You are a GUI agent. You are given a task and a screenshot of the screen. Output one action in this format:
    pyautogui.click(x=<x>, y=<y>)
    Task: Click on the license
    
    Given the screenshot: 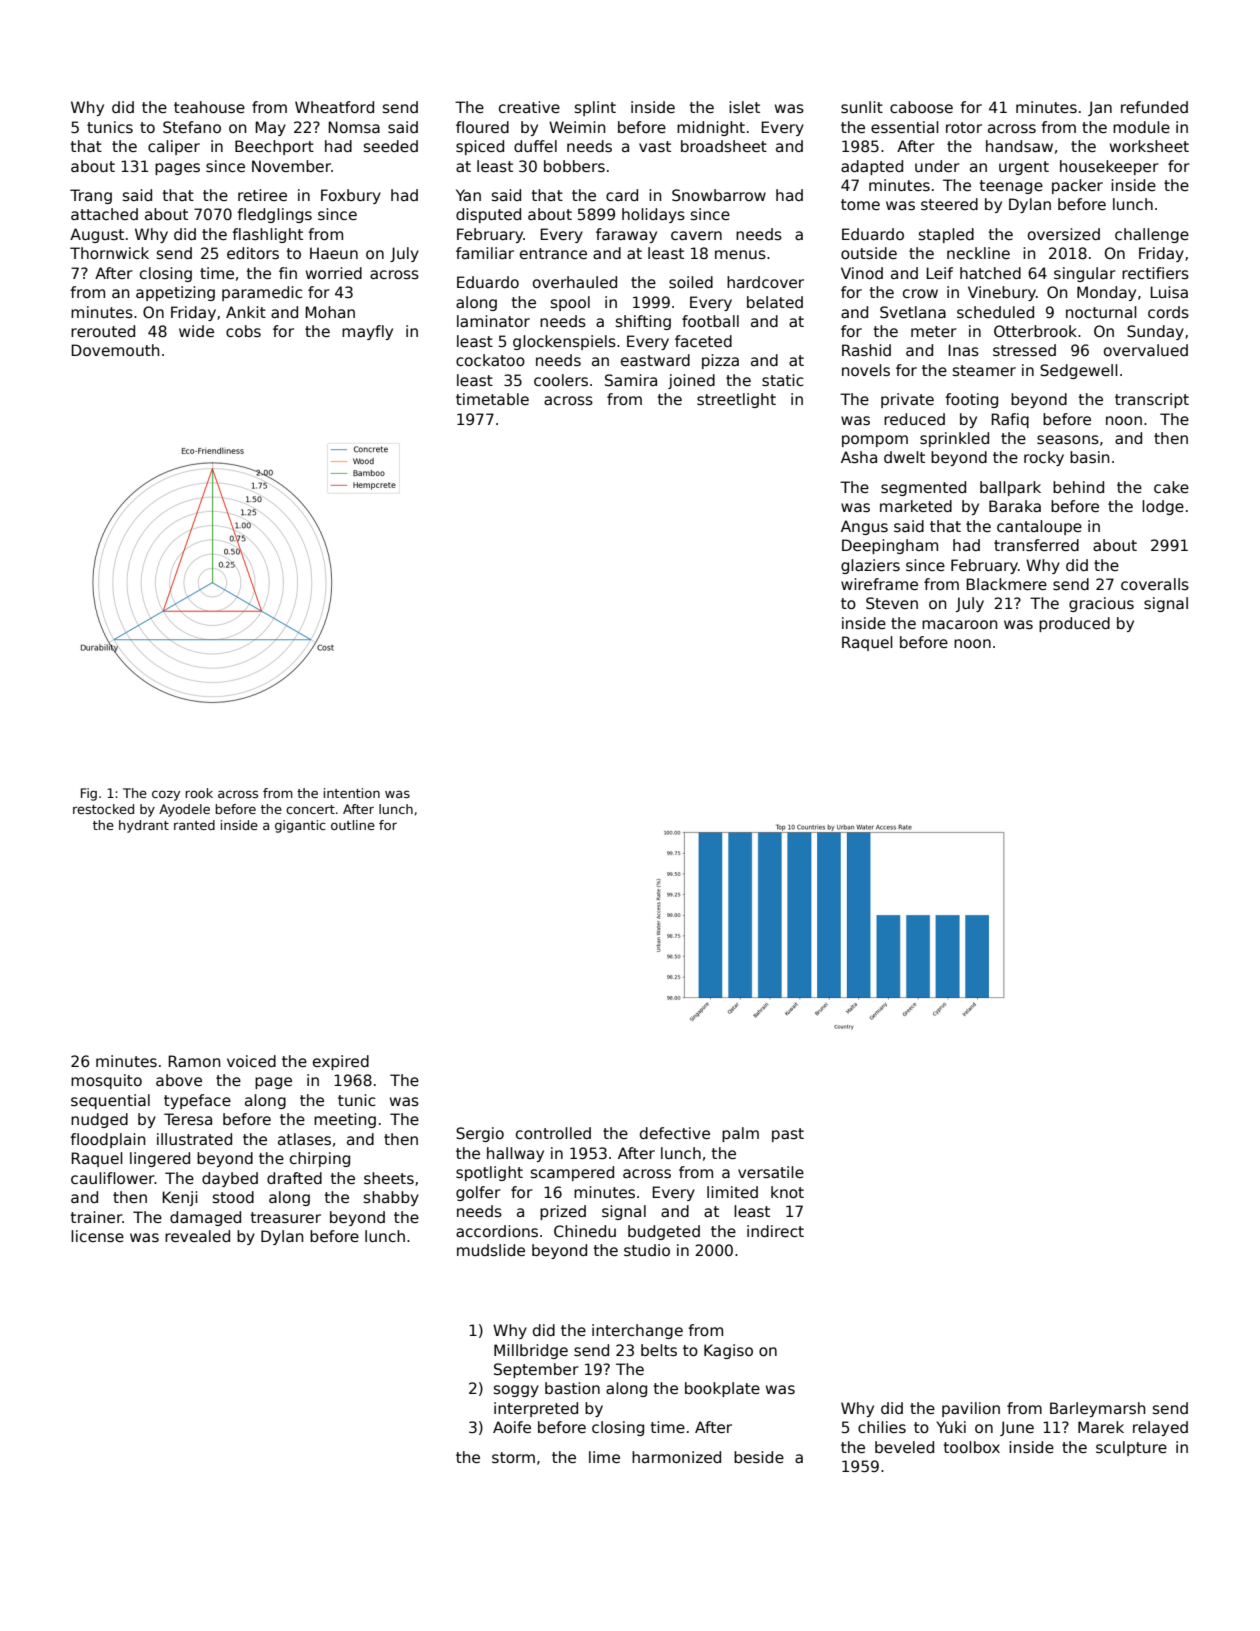 What is the action you would take?
    pyautogui.click(x=97, y=1236)
